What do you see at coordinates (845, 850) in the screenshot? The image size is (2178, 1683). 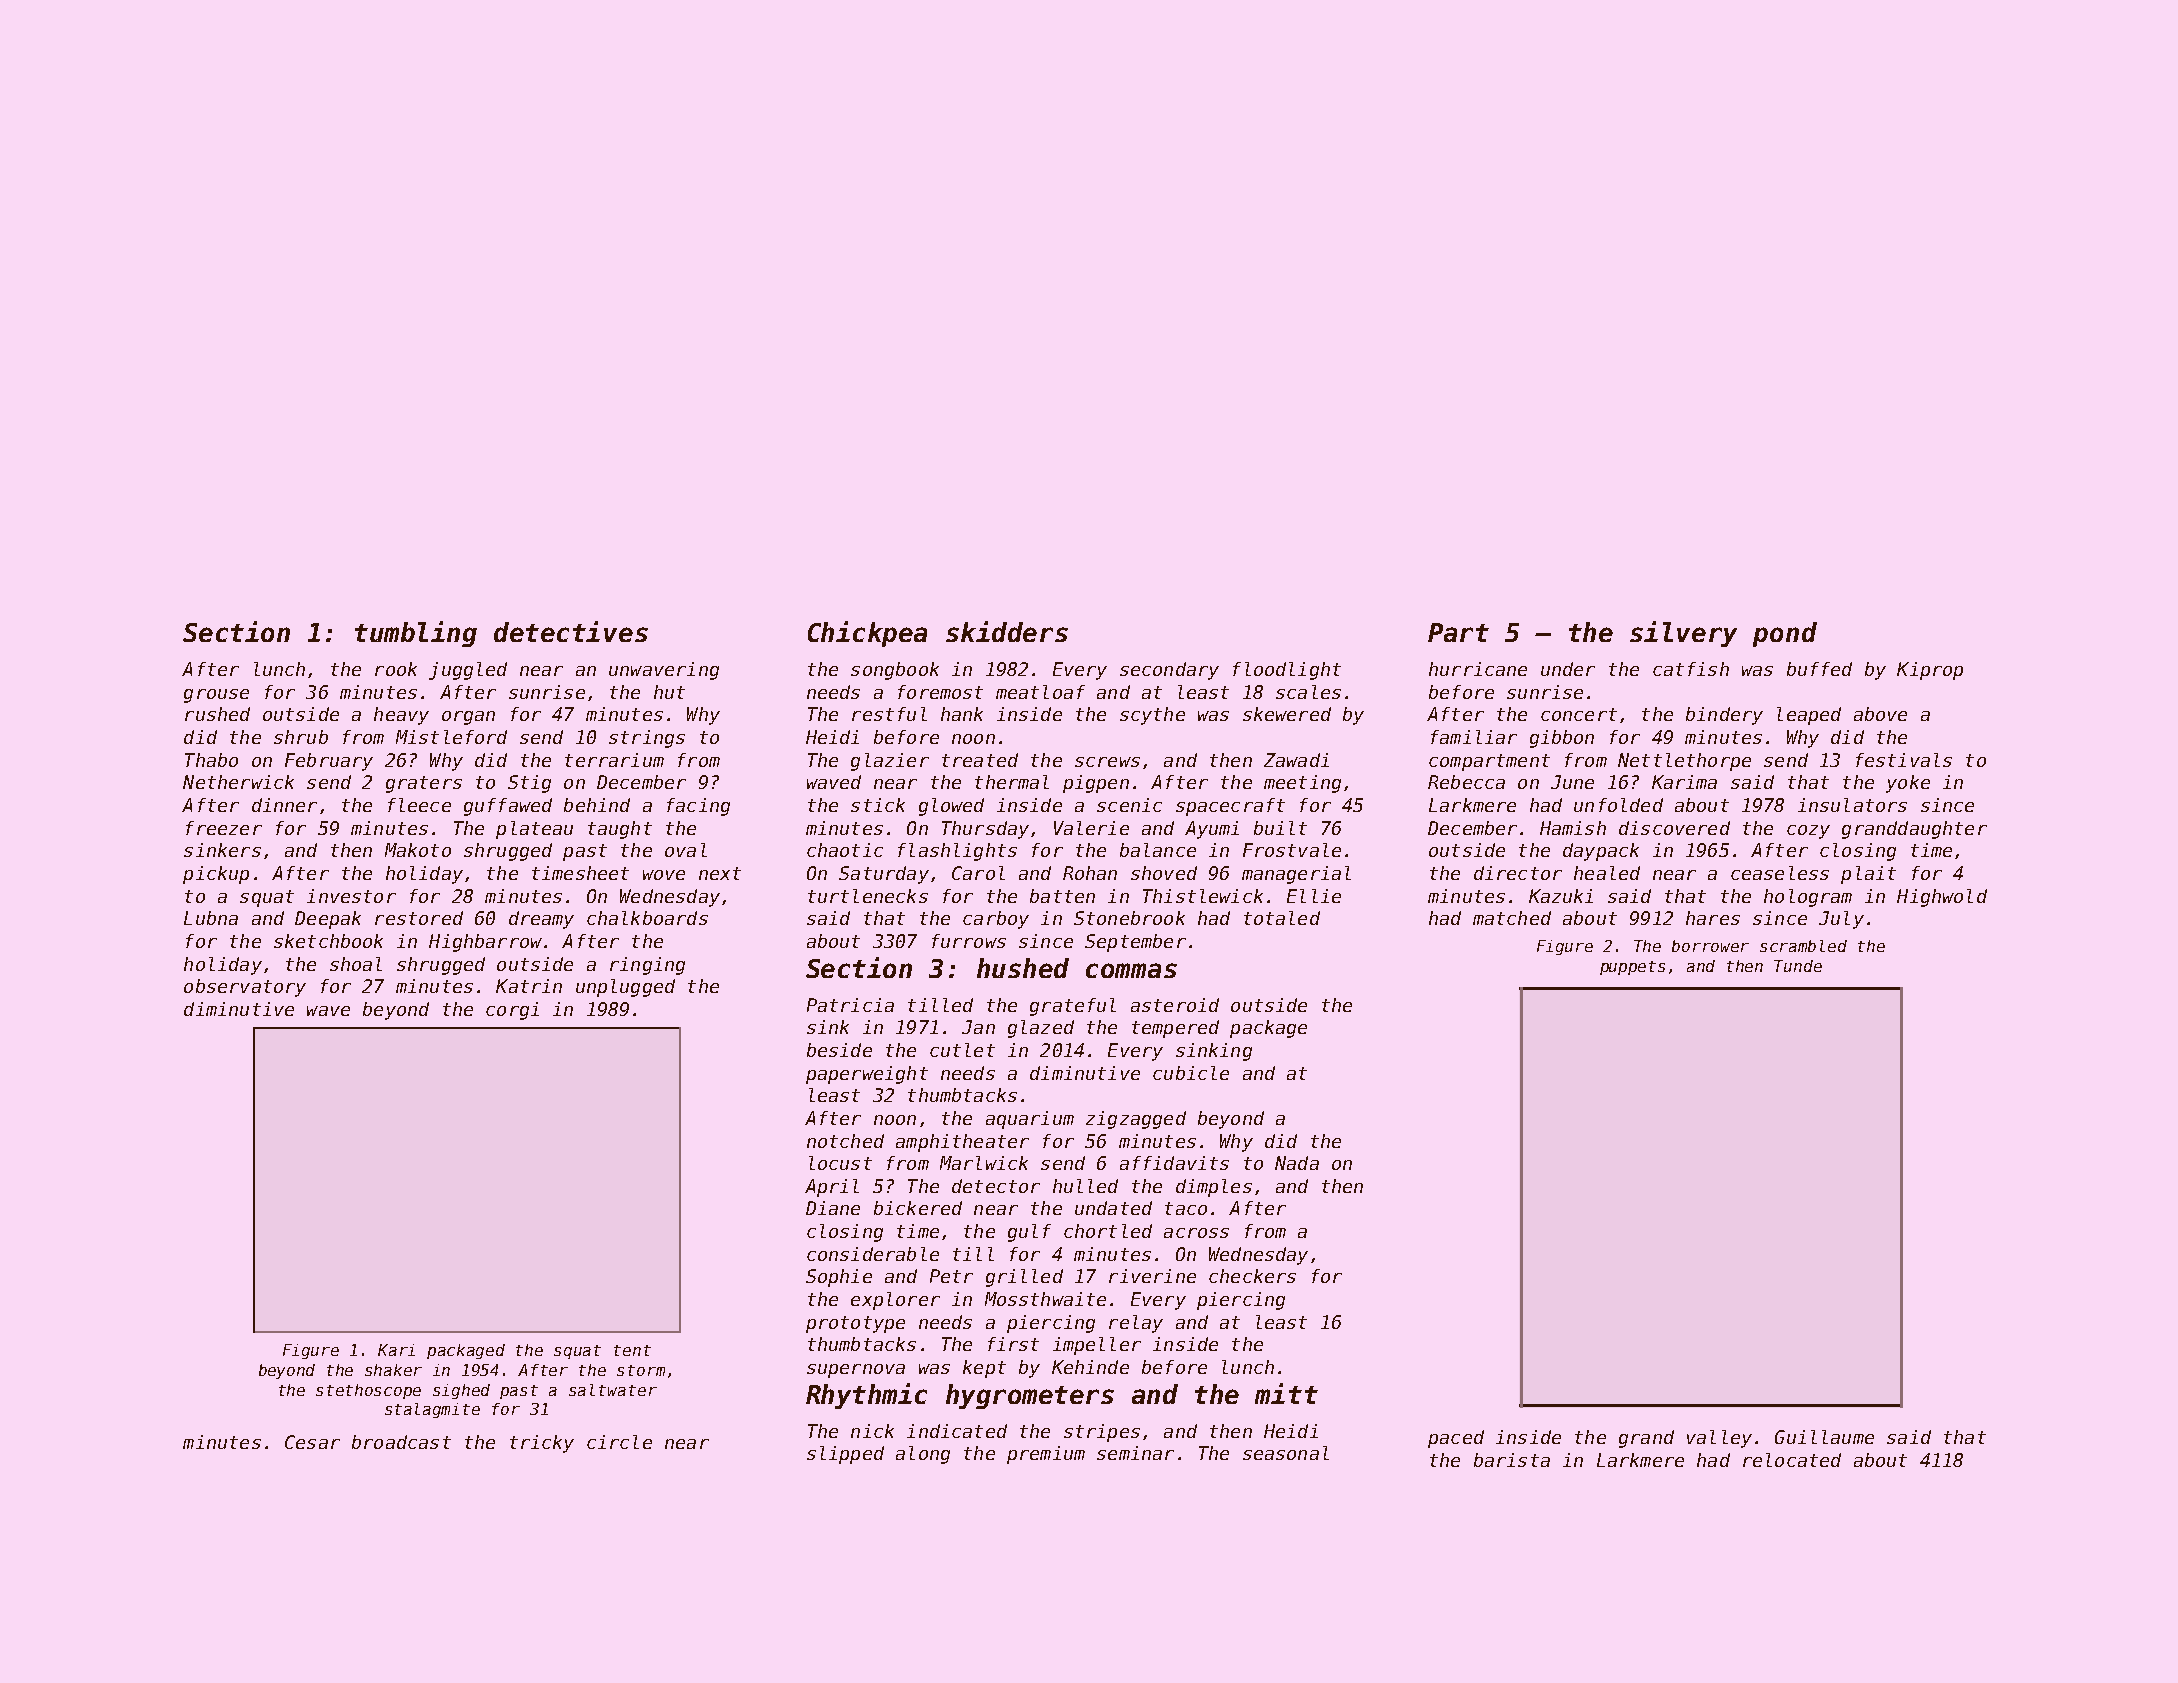 I see `chaotic` at bounding box center [845, 850].
